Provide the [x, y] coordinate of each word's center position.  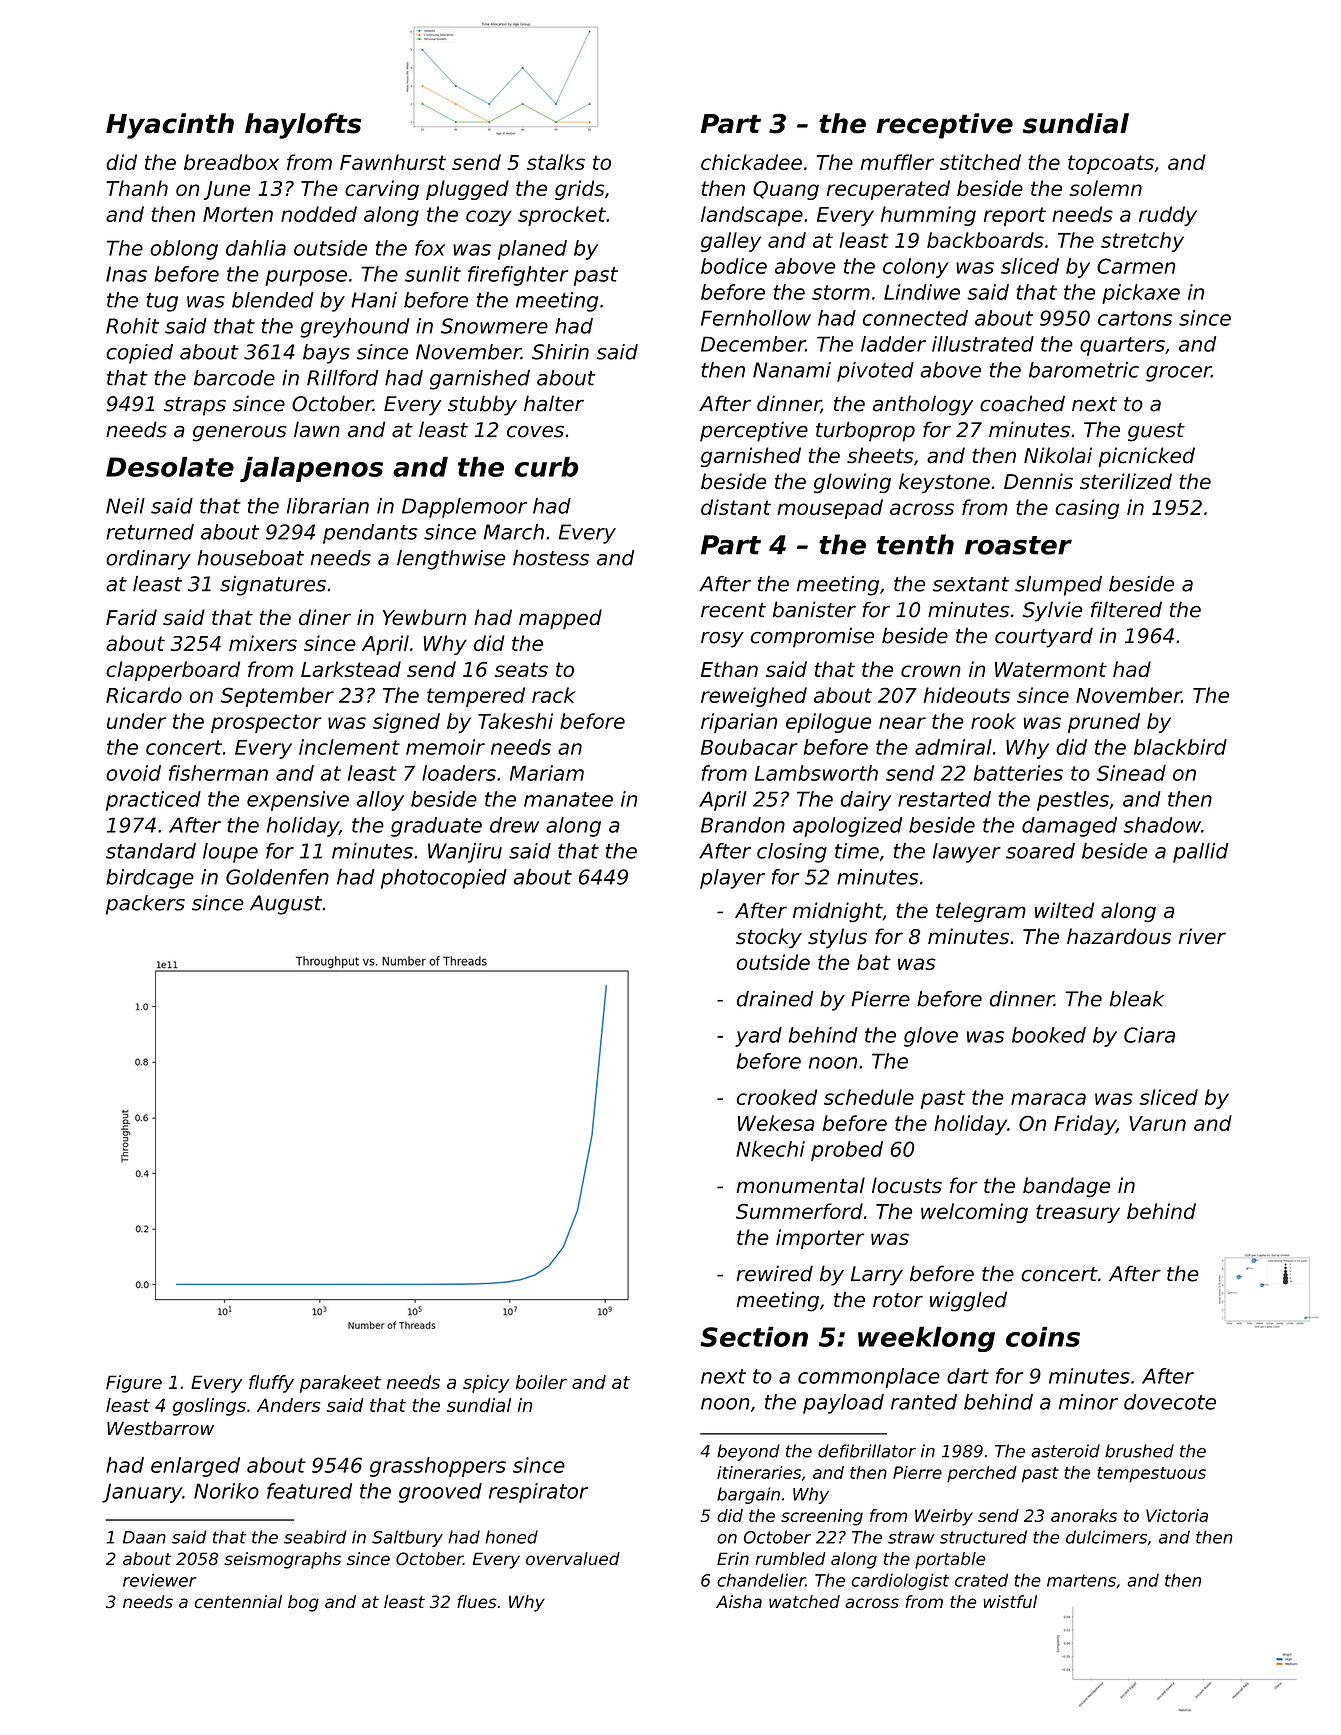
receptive [945, 126]
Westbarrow [160, 1428]
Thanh [137, 188]
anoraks [1084, 1515]
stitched [980, 162]
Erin [733, 1558]
